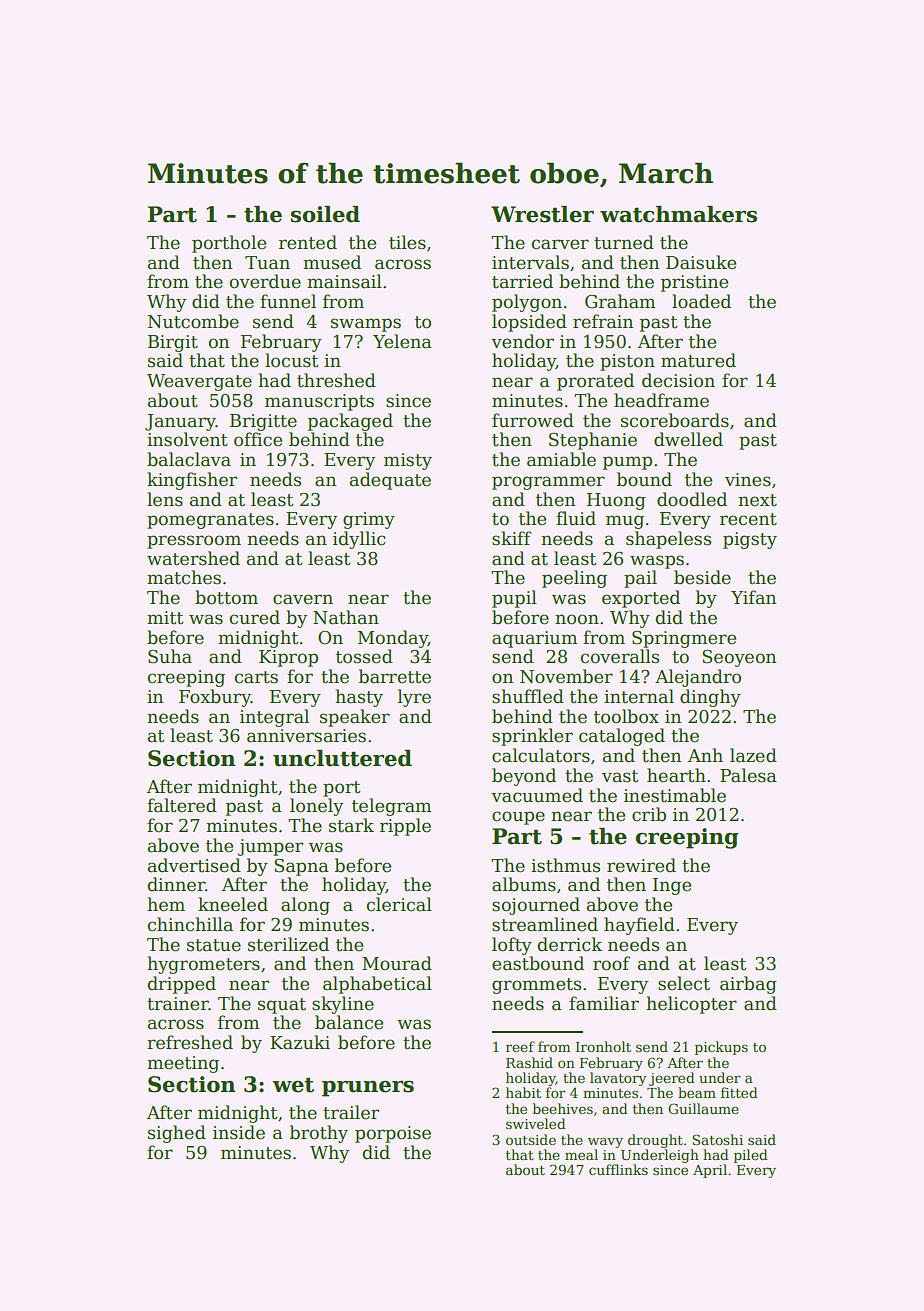 The image size is (924, 1311). What do you see at coordinates (407, 242) in the screenshot?
I see `tiles` at bounding box center [407, 242].
